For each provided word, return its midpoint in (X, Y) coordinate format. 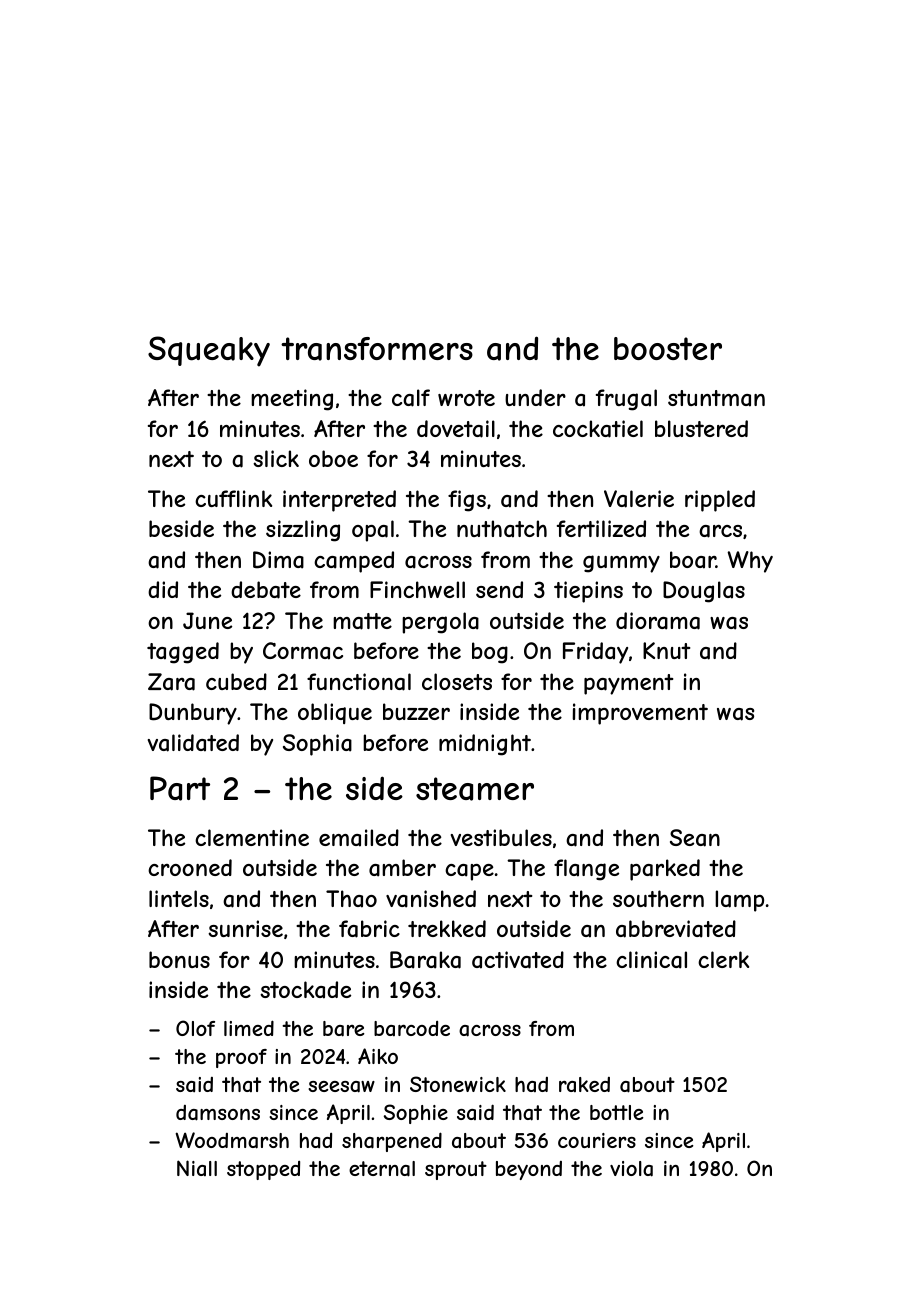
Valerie (639, 499)
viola (631, 1169)
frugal (626, 400)
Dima (278, 560)
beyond (529, 1170)
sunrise (245, 928)
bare (343, 1029)
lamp (739, 901)
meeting (292, 400)
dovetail (456, 429)
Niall (197, 1168)
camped (354, 562)
